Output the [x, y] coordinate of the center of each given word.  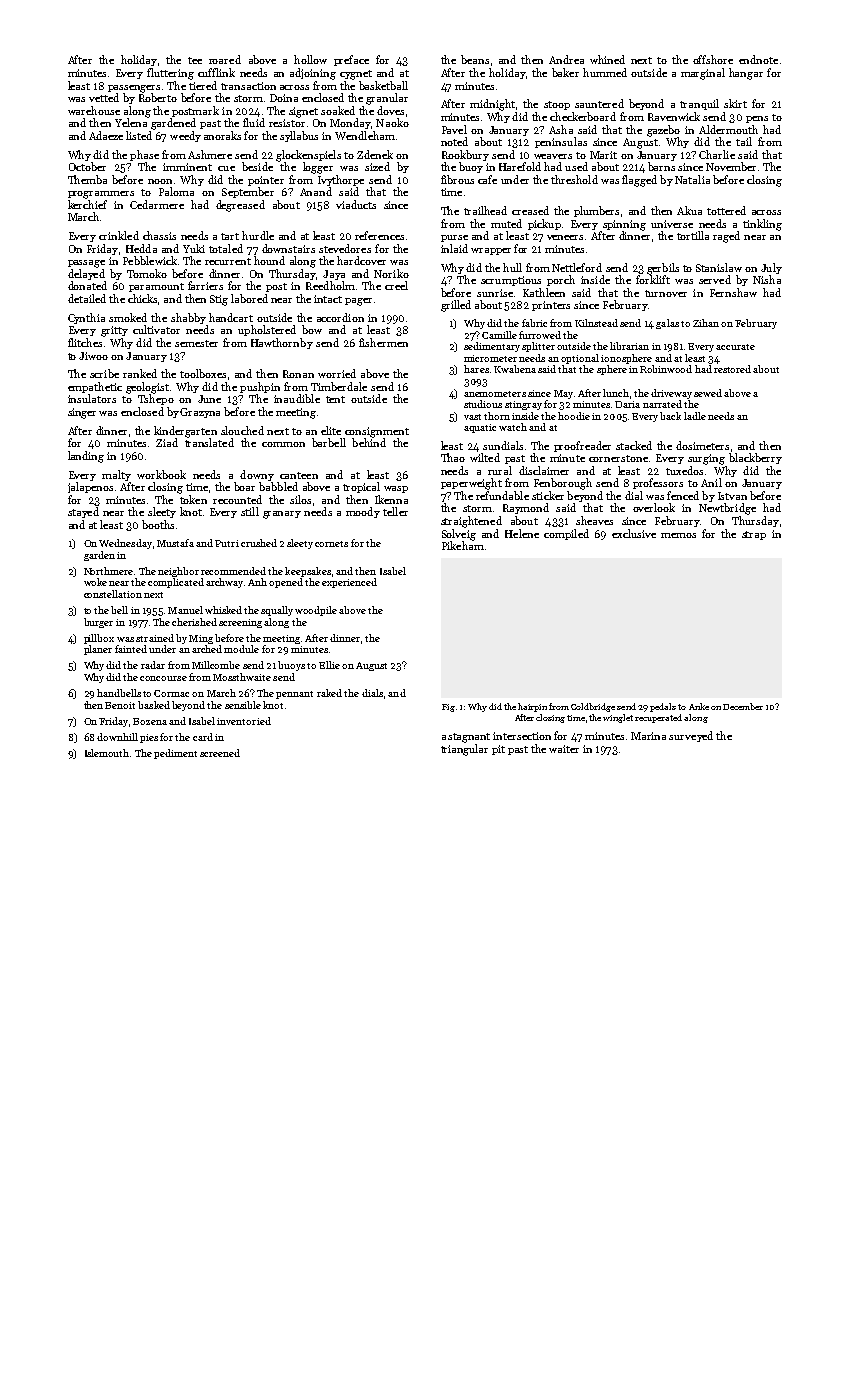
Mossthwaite [242, 677]
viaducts [356, 204]
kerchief [87, 204]
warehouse [94, 110]
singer [82, 413]
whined [607, 59]
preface [351, 60]
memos [678, 535]
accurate [735, 347]
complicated [176, 583]
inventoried [244, 721]
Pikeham [463, 545]
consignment [377, 432]
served [715, 279]
